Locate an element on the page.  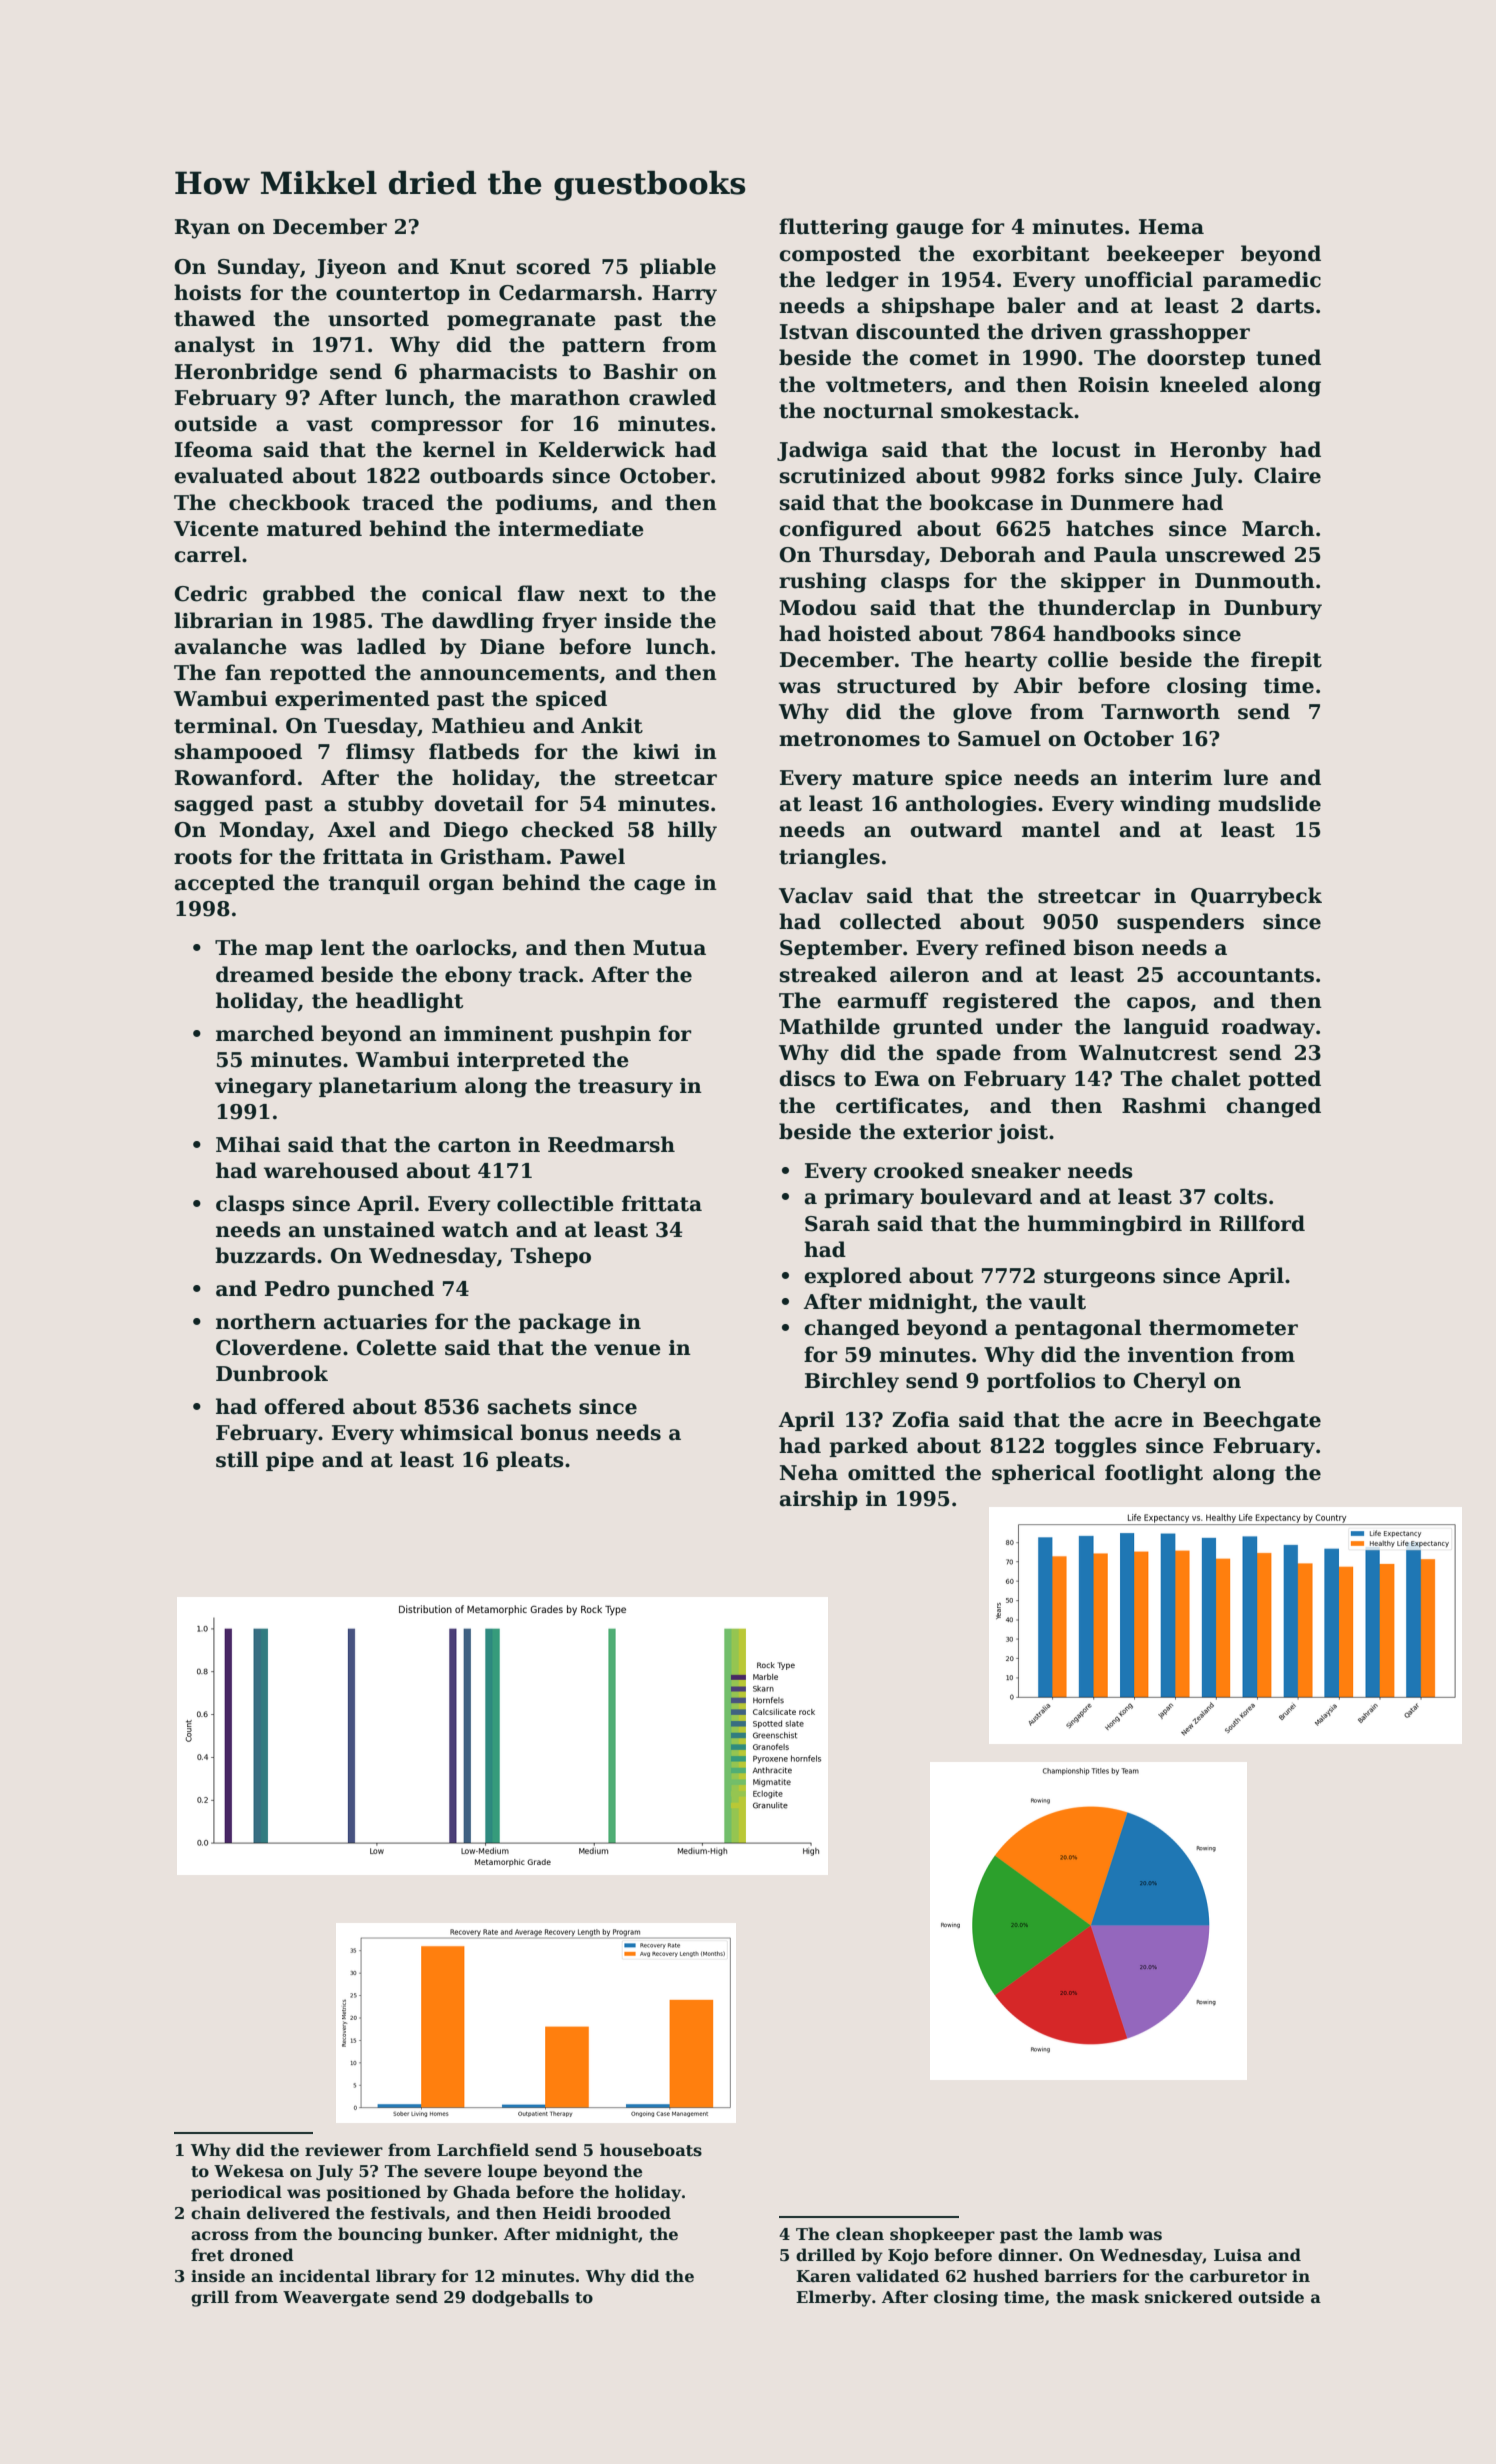
still is located at coordinates (237, 1459).
